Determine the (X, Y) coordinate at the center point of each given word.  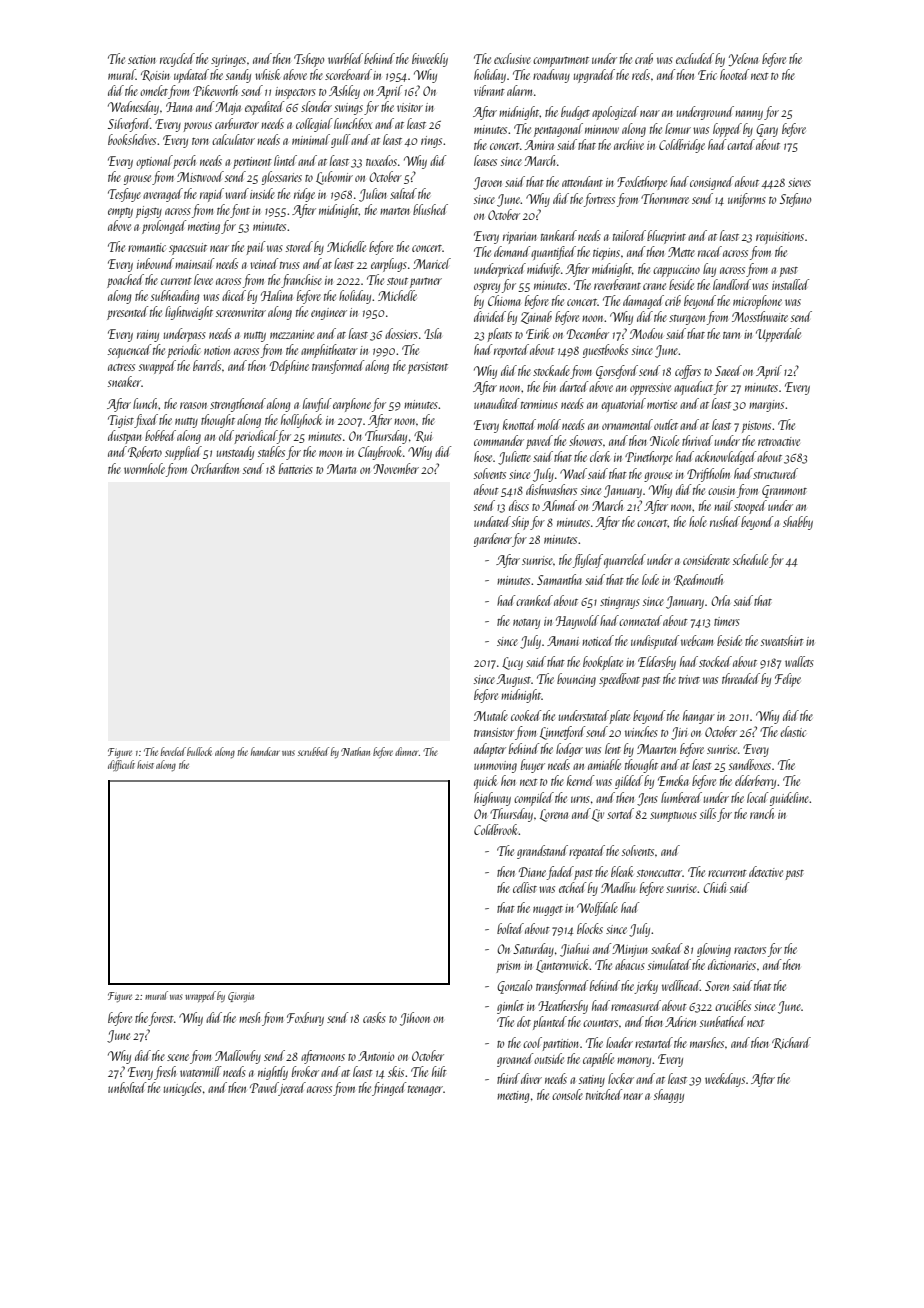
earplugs (389, 265)
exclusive (512, 58)
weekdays (725, 1080)
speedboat (619, 680)
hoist (145, 764)
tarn (731, 335)
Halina (277, 295)
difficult (121, 765)
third (508, 1078)
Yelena (743, 59)
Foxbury (305, 1019)
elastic (793, 731)
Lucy (512, 663)
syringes (228, 61)
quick (485, 782)
